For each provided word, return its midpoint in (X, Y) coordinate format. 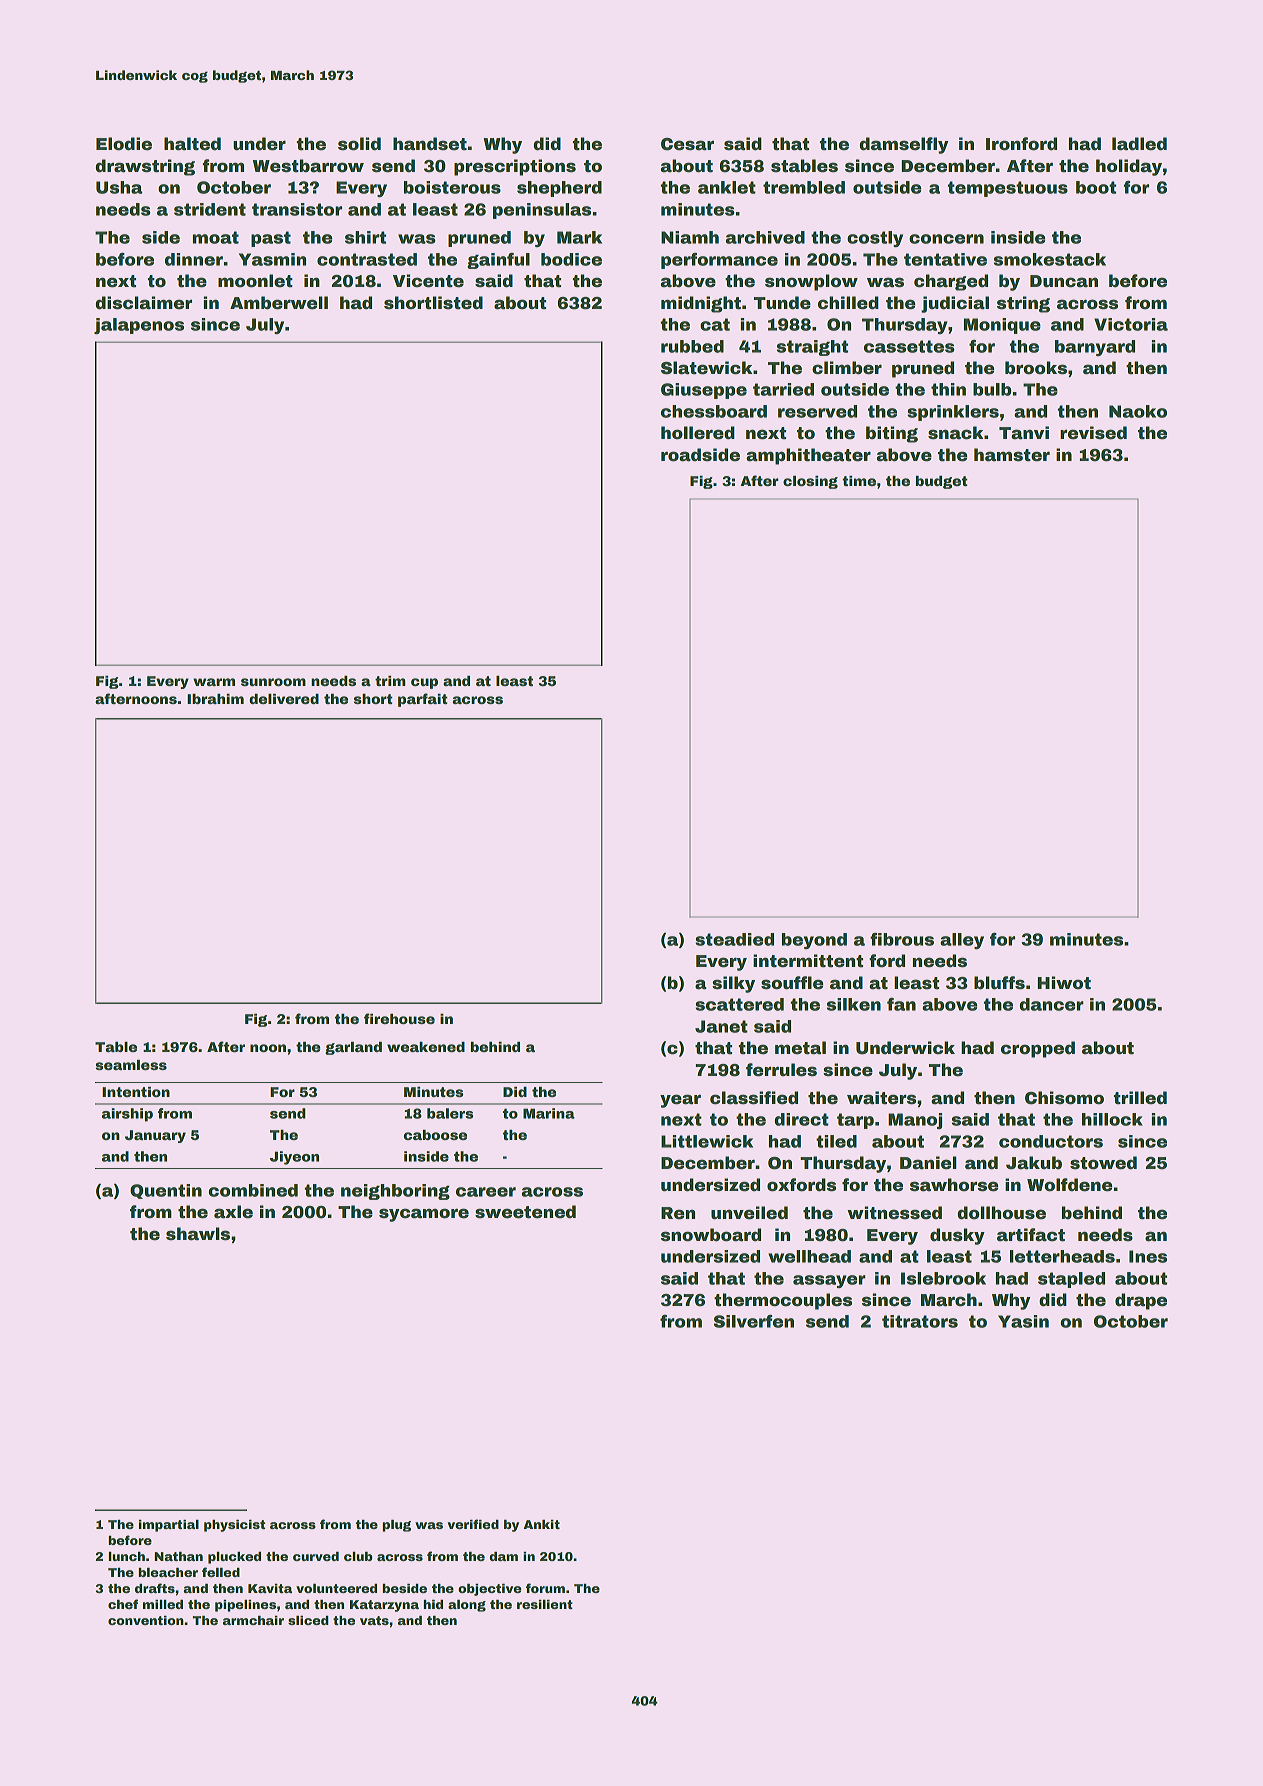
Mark (579, 237)
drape (1141, 1301)
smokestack (1050, 259)
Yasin (1023, 1321)
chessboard (714, 411)
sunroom (273, 682)
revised (1093, 433)
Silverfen (754, 1321)
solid (359, 144)
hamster (1012, 455)
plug (397, 1526)
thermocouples (783, 1301)
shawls (198, 1234)
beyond (814, 941)
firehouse (399, 1018)
